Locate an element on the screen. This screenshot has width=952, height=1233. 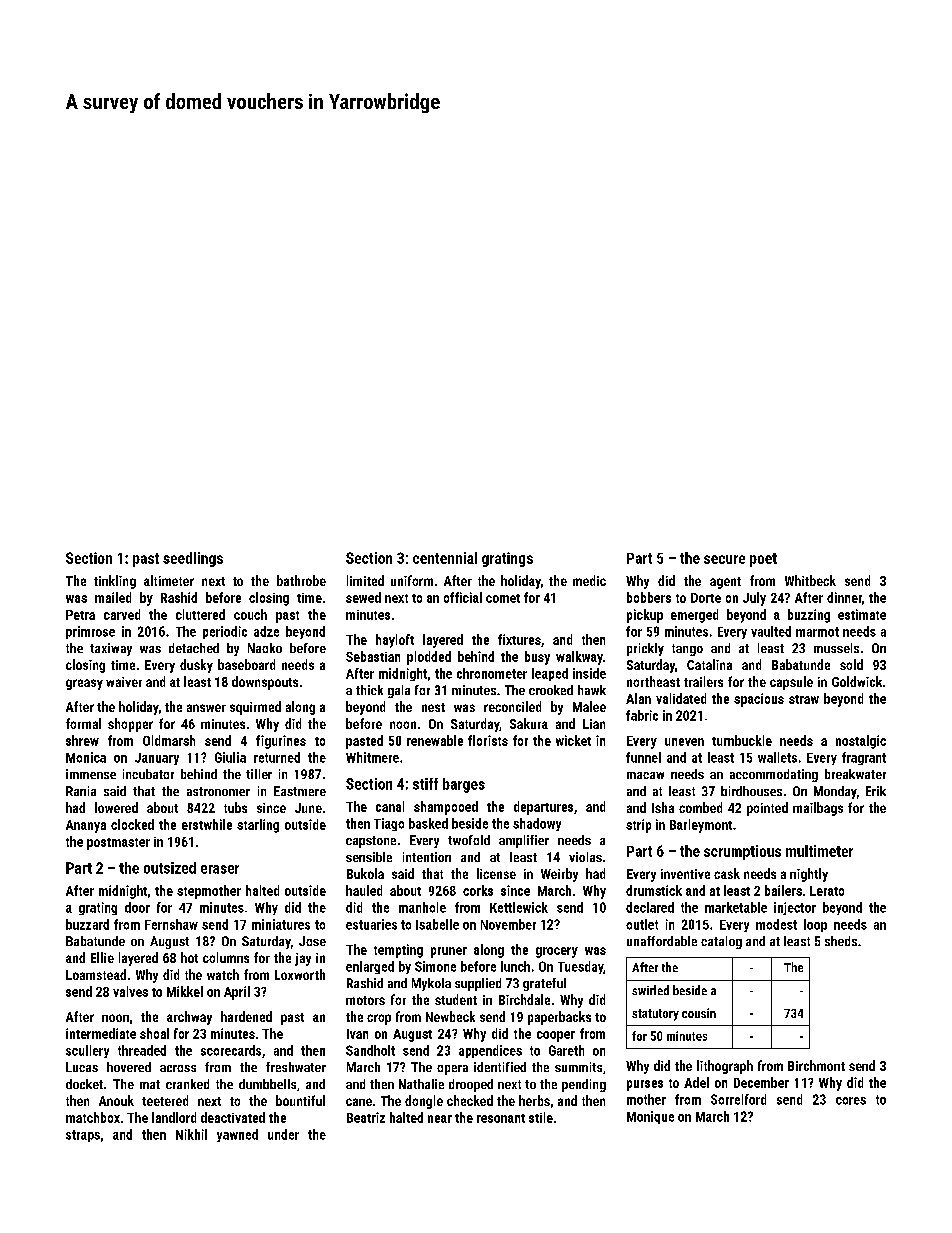
clocked is located at coordinates (132, 824).
